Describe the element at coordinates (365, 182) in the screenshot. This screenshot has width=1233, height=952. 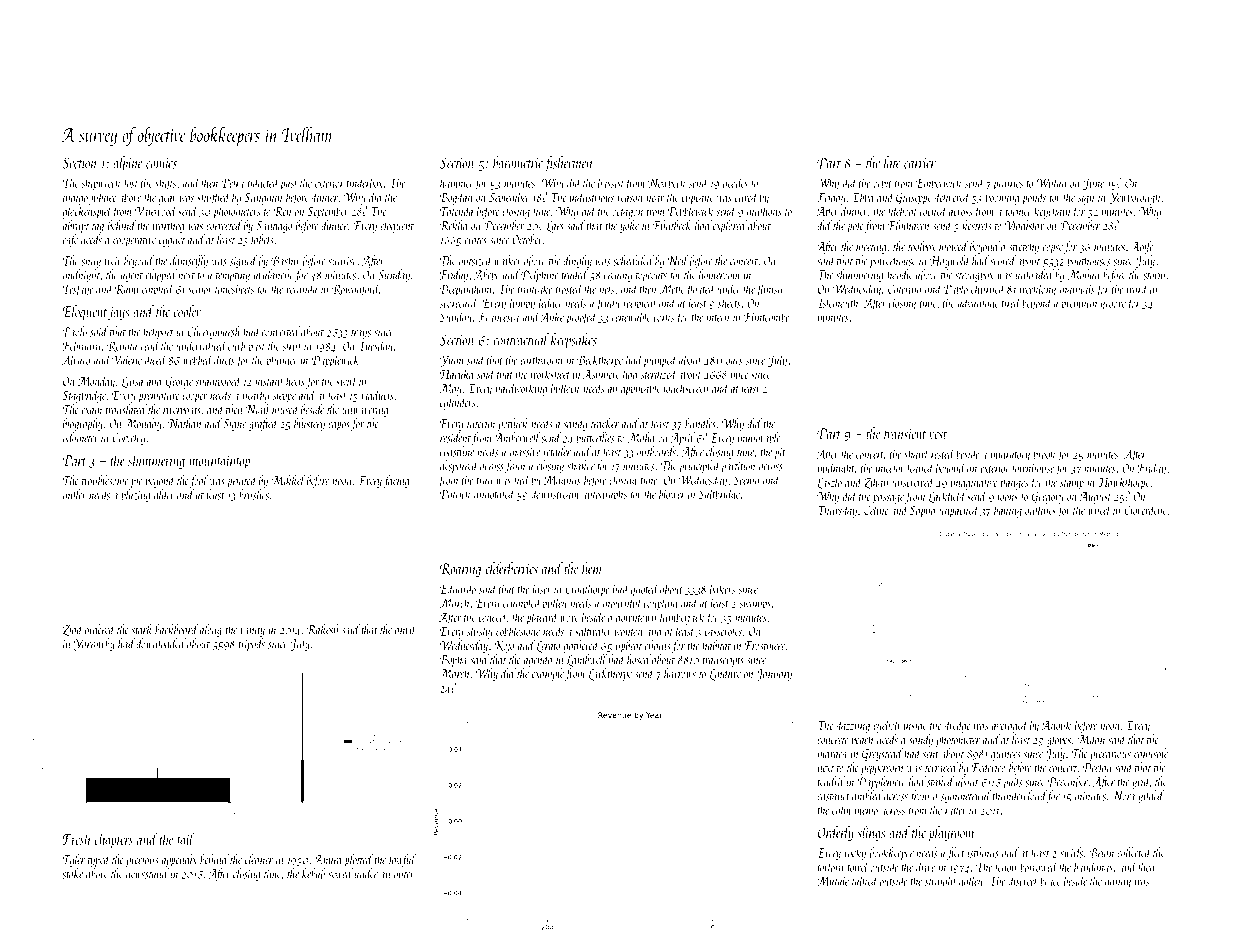
I see `tinderbox` at that location.
